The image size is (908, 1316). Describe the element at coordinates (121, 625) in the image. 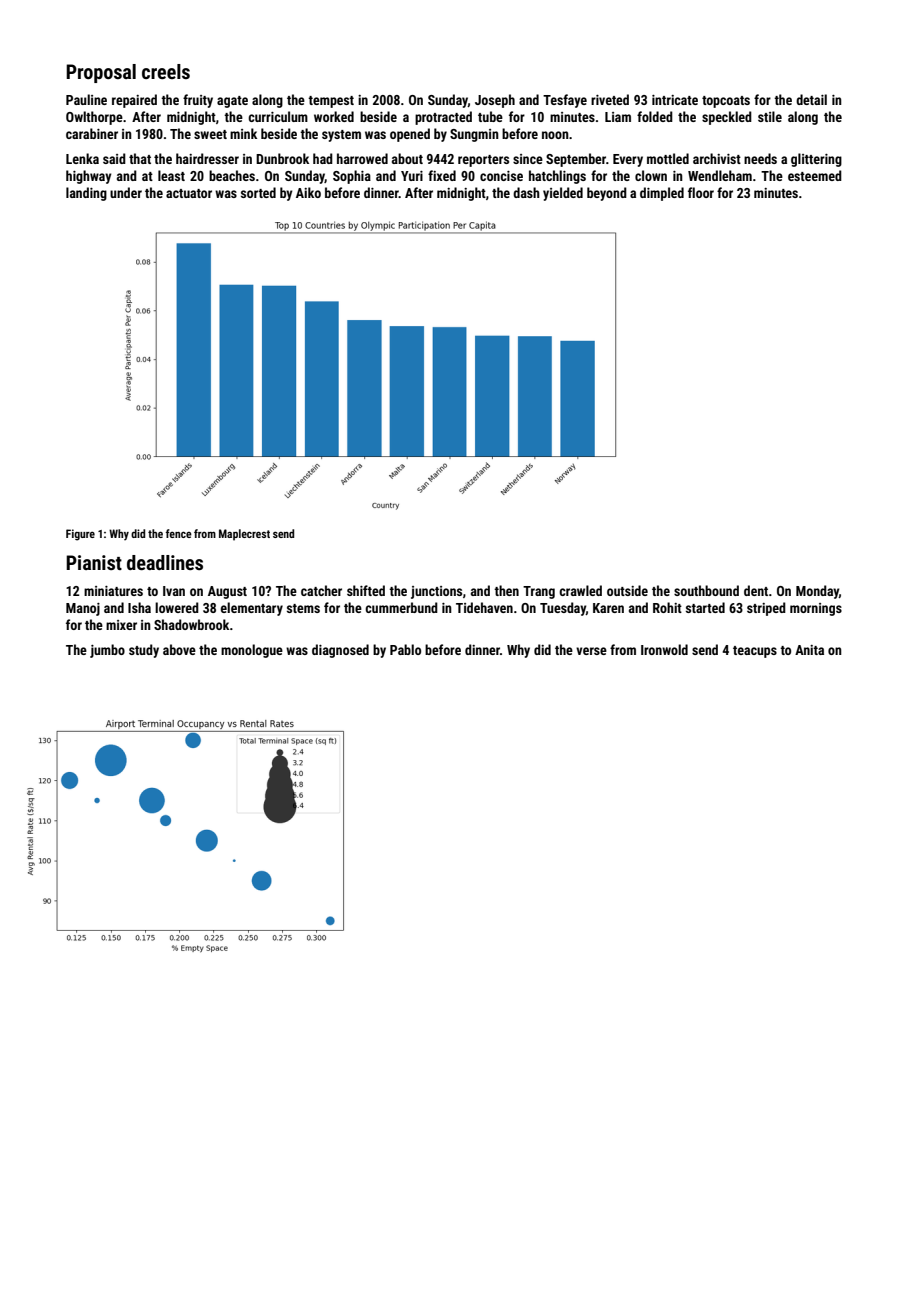

I see `mixer` at that location.
